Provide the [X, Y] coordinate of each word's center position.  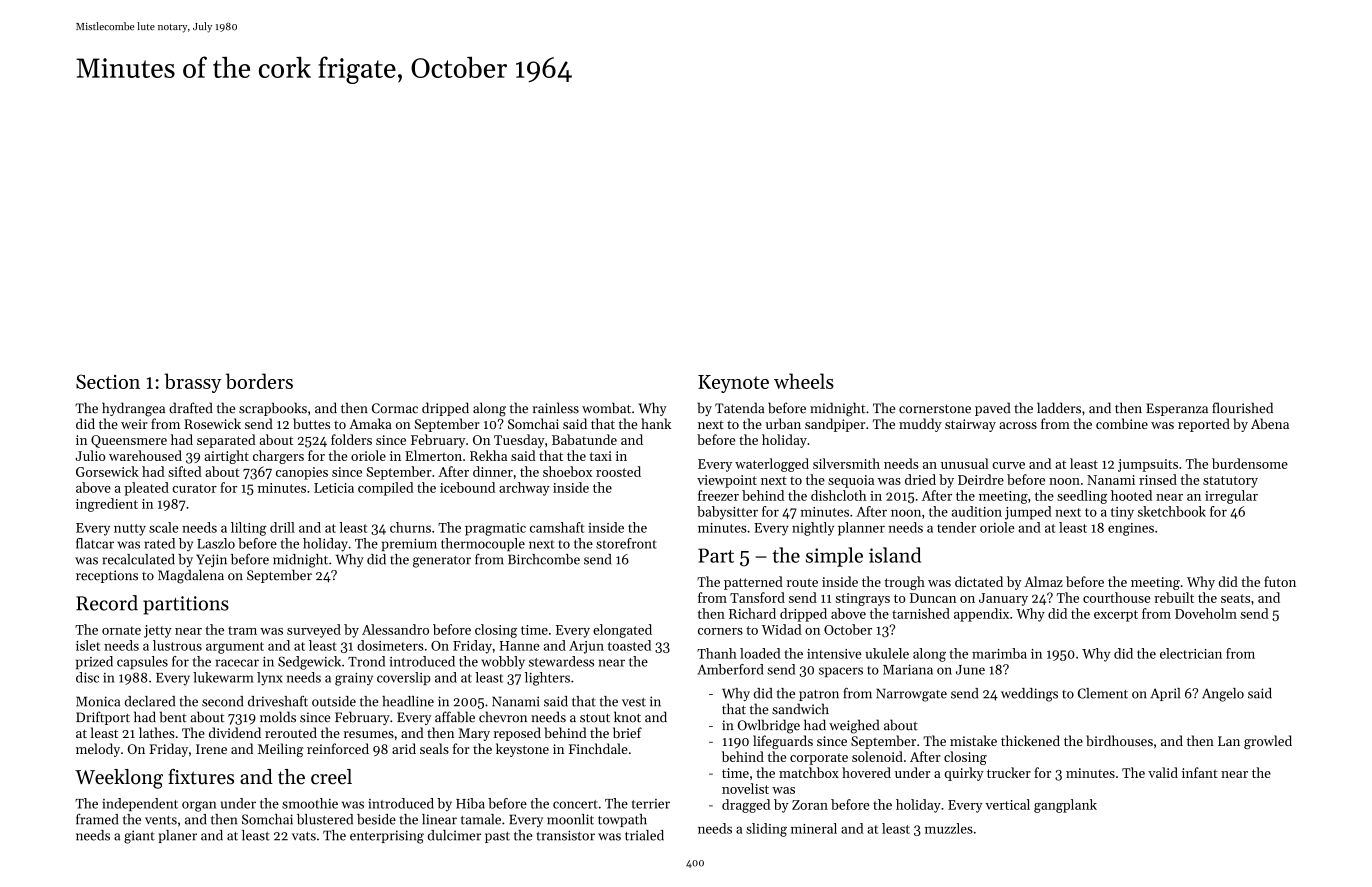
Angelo [1223, 695]
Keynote [733, 384]
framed [97, 819]
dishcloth [839, 495]
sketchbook [1172, 511]
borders [259, 381]
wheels [804, 381]
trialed [644, 835]
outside [334, 701]
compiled [386, 489]
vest [634, 702]
